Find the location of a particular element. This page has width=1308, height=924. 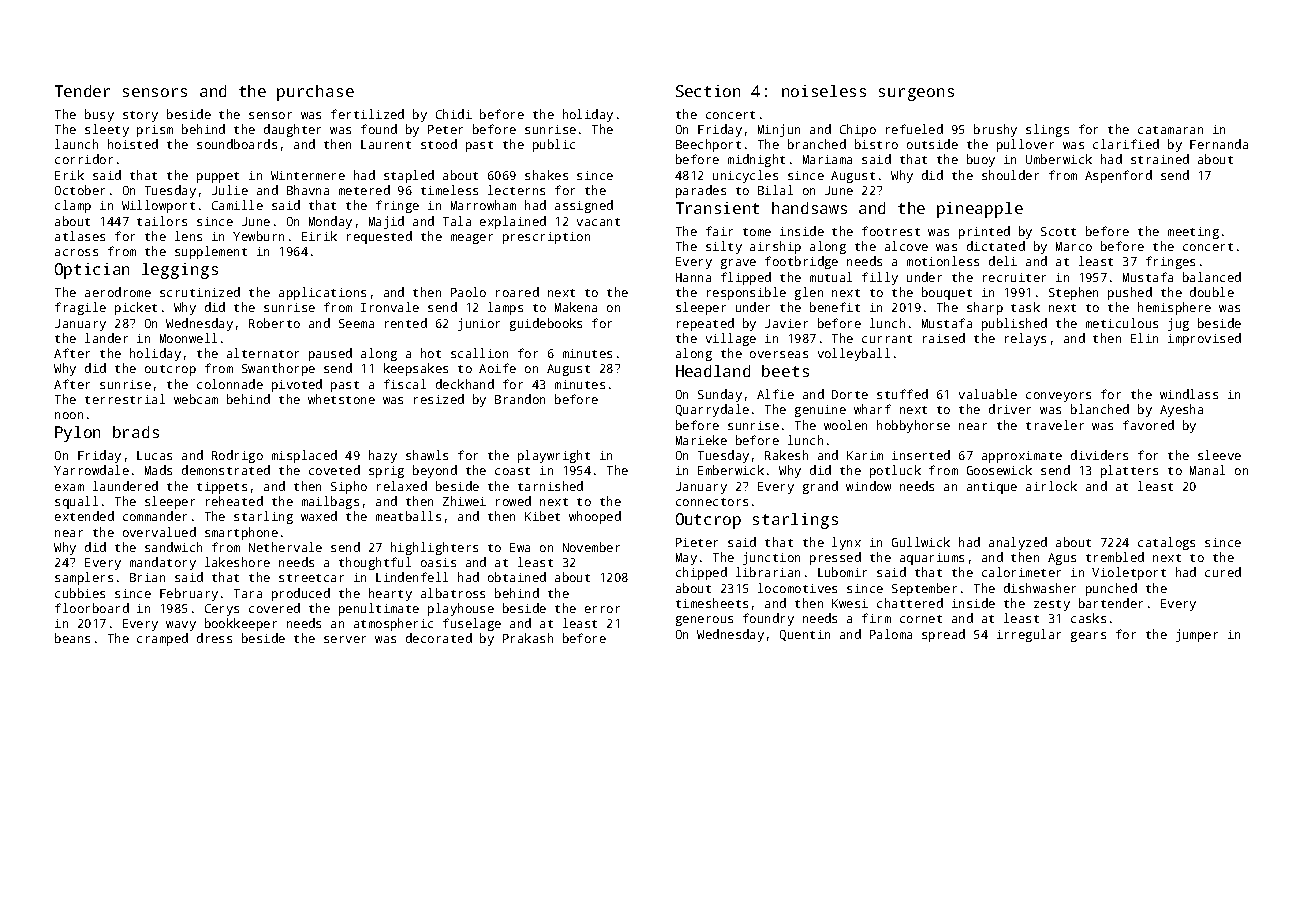

Pylon is located at coordinates (77, 434).
